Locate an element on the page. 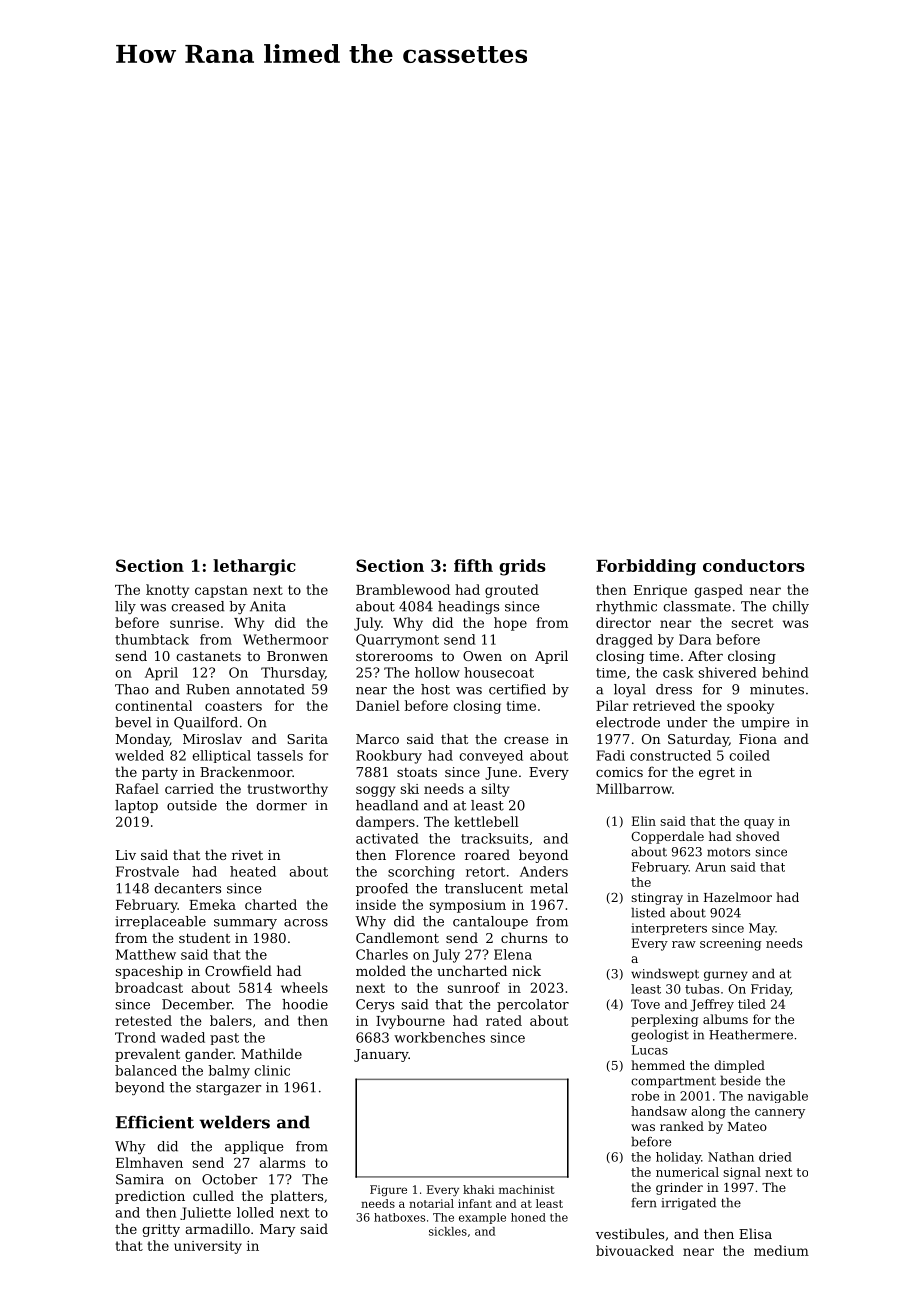 The height and width of the image is (1308, 924). lily is located at coordinates (125, 607).
